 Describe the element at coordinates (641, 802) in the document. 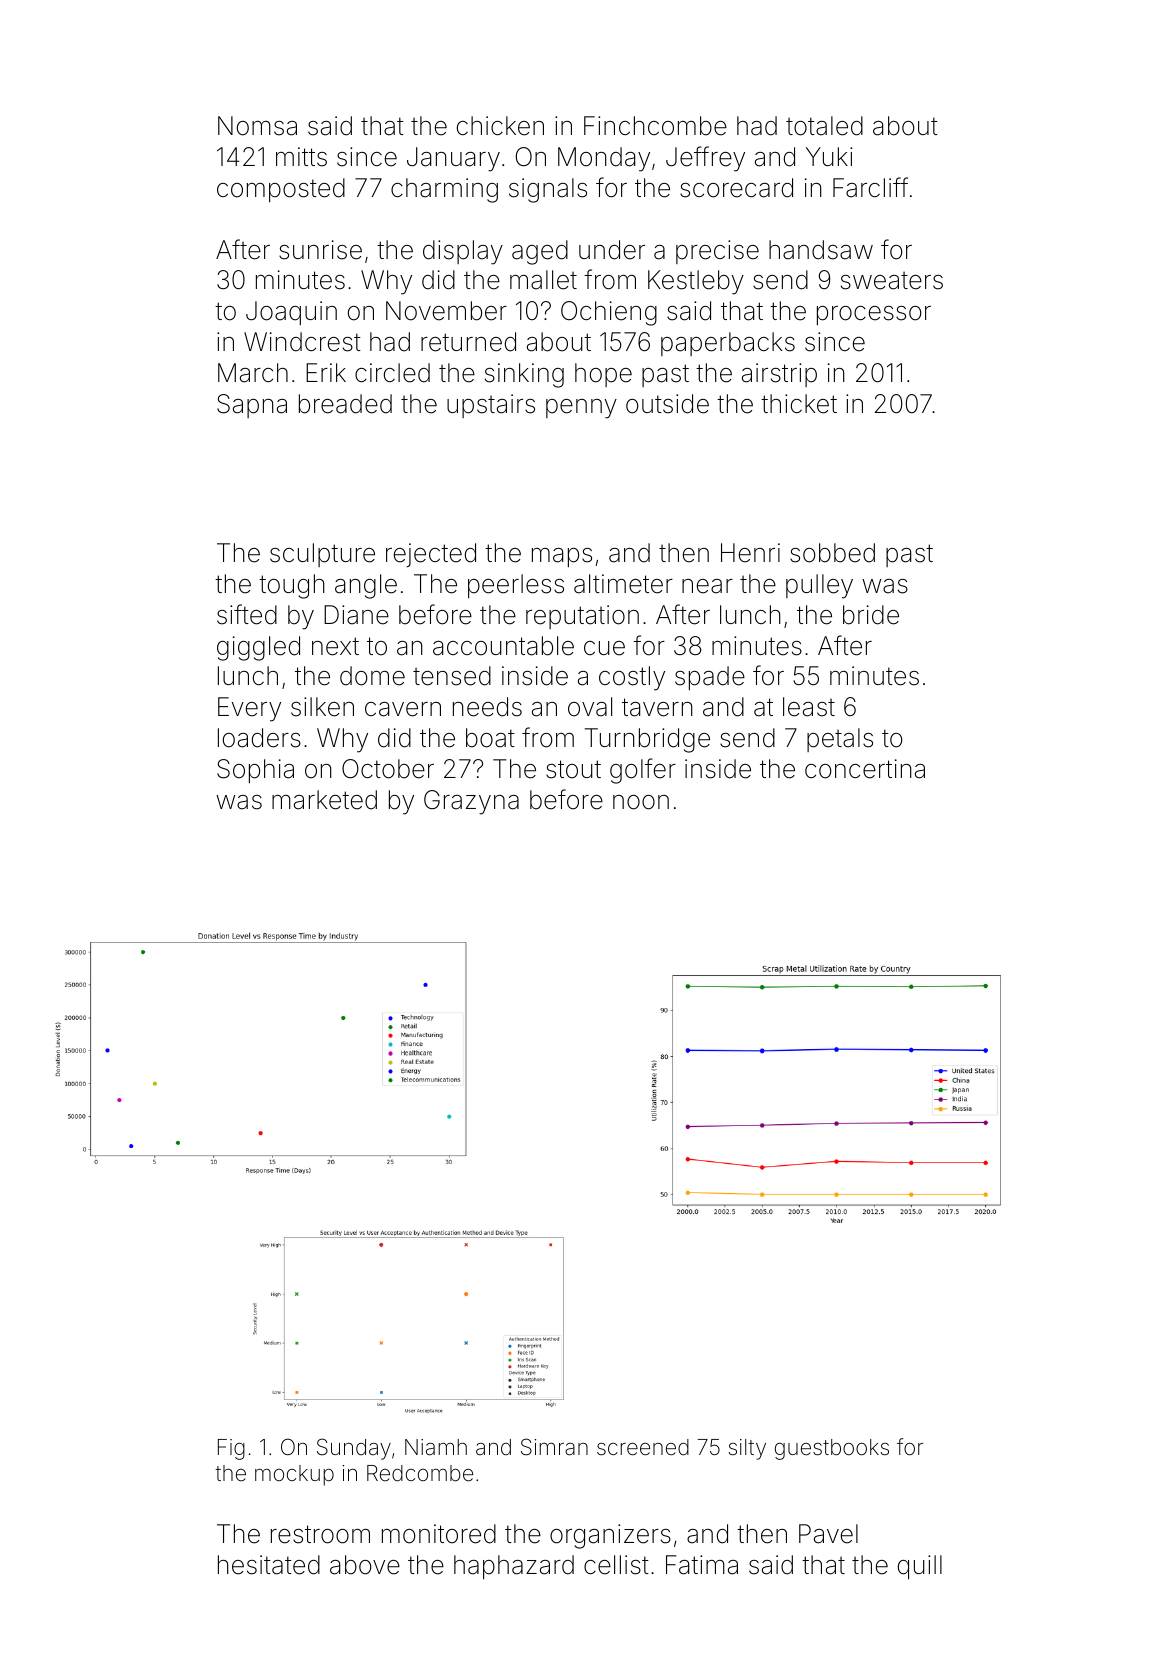

I see `noon` at that location.
